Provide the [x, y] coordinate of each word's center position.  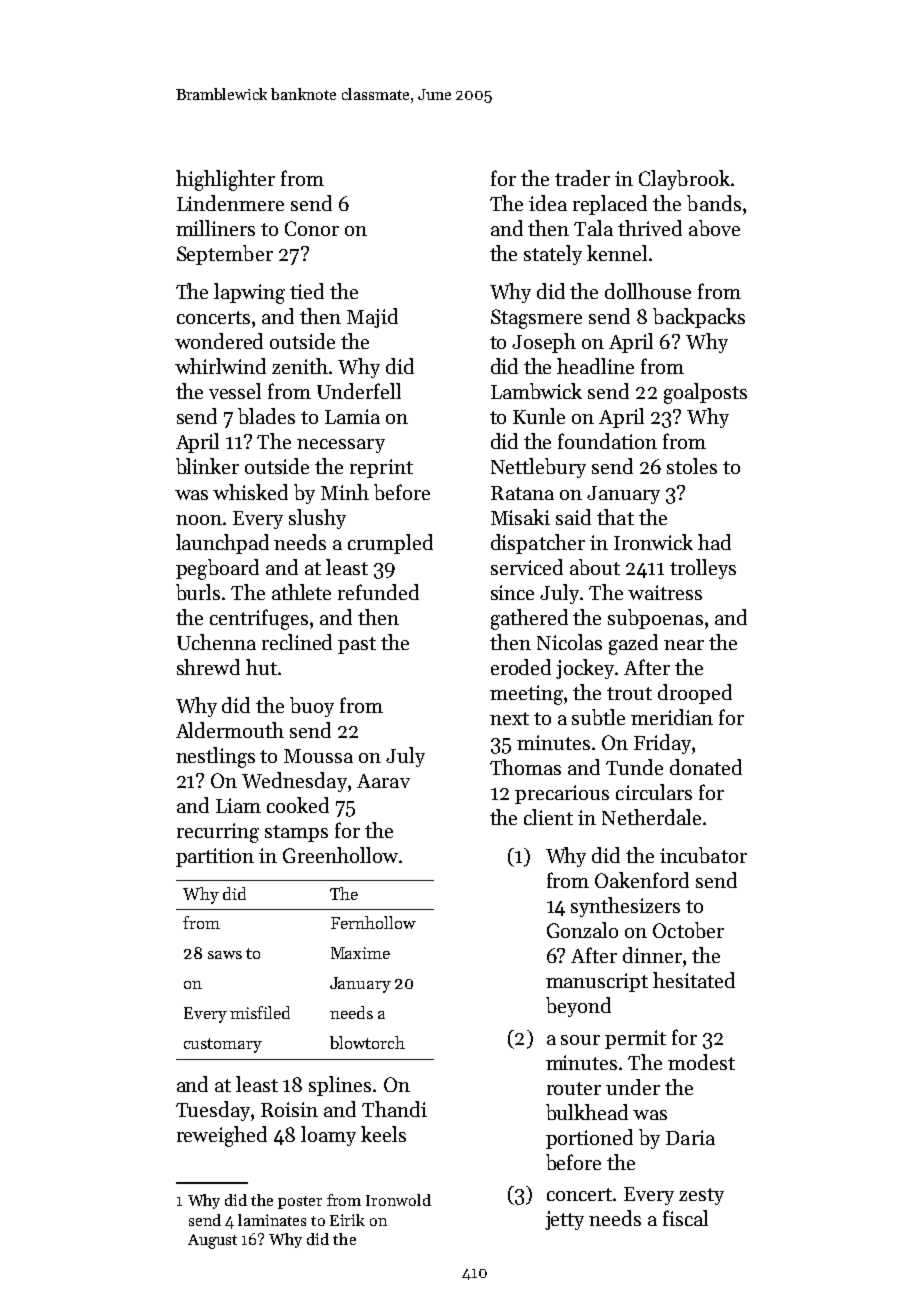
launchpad [222, 544]
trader [582, 178]
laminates [272, 1220]
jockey [585, 669]
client [548, 817]
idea [548, 203]
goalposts [705, 393]
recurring [218, 833]
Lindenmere [230, 203]
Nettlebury [538, 468]
